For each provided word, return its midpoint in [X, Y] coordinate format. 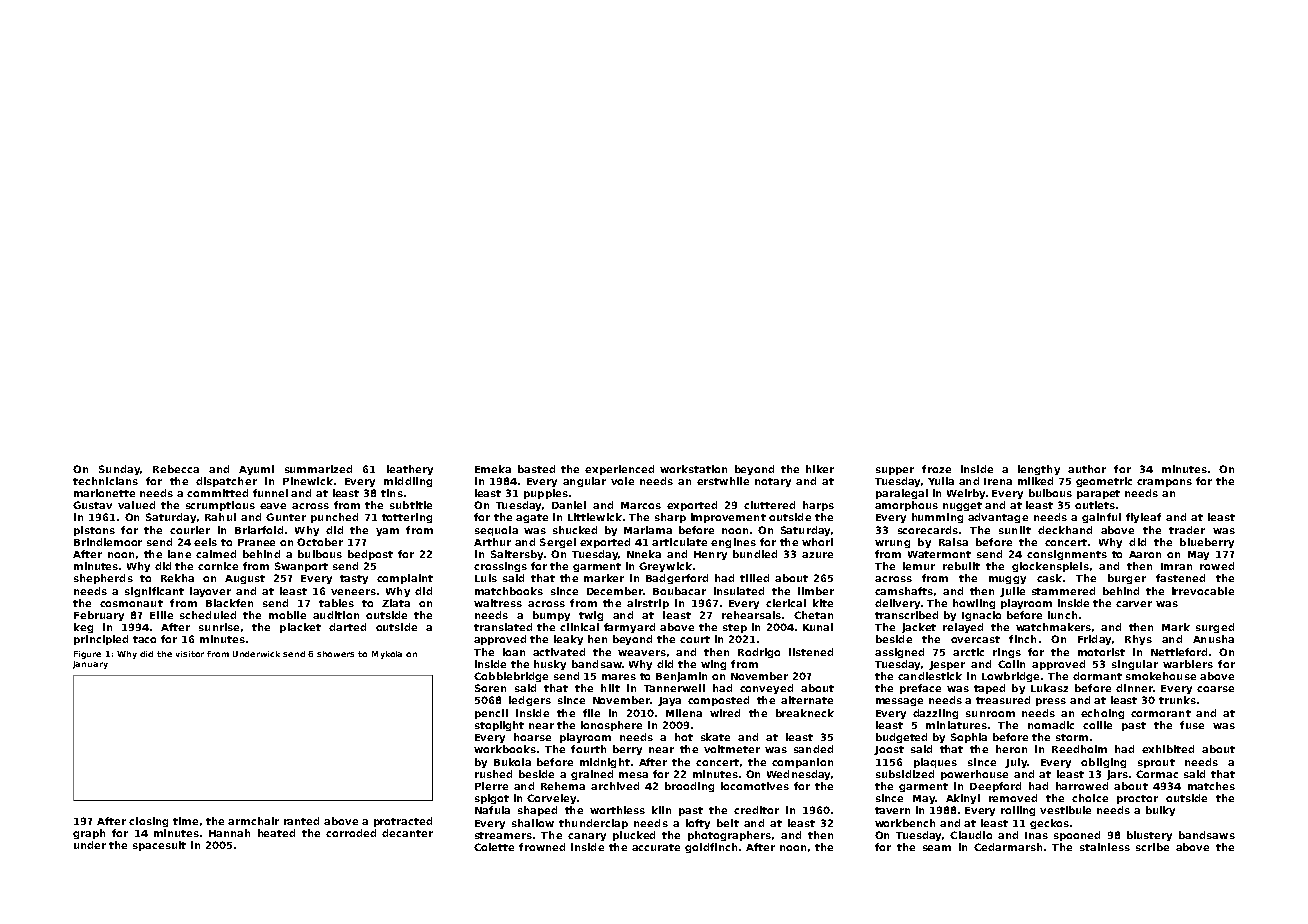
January [90, 665]
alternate [807, 700]
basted [536, 469]
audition [336, 615]
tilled [754, 578]
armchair [253, 821]
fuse [1192, 725]
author [1087, 469]
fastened [1180, 578]
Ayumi [256, 470]
